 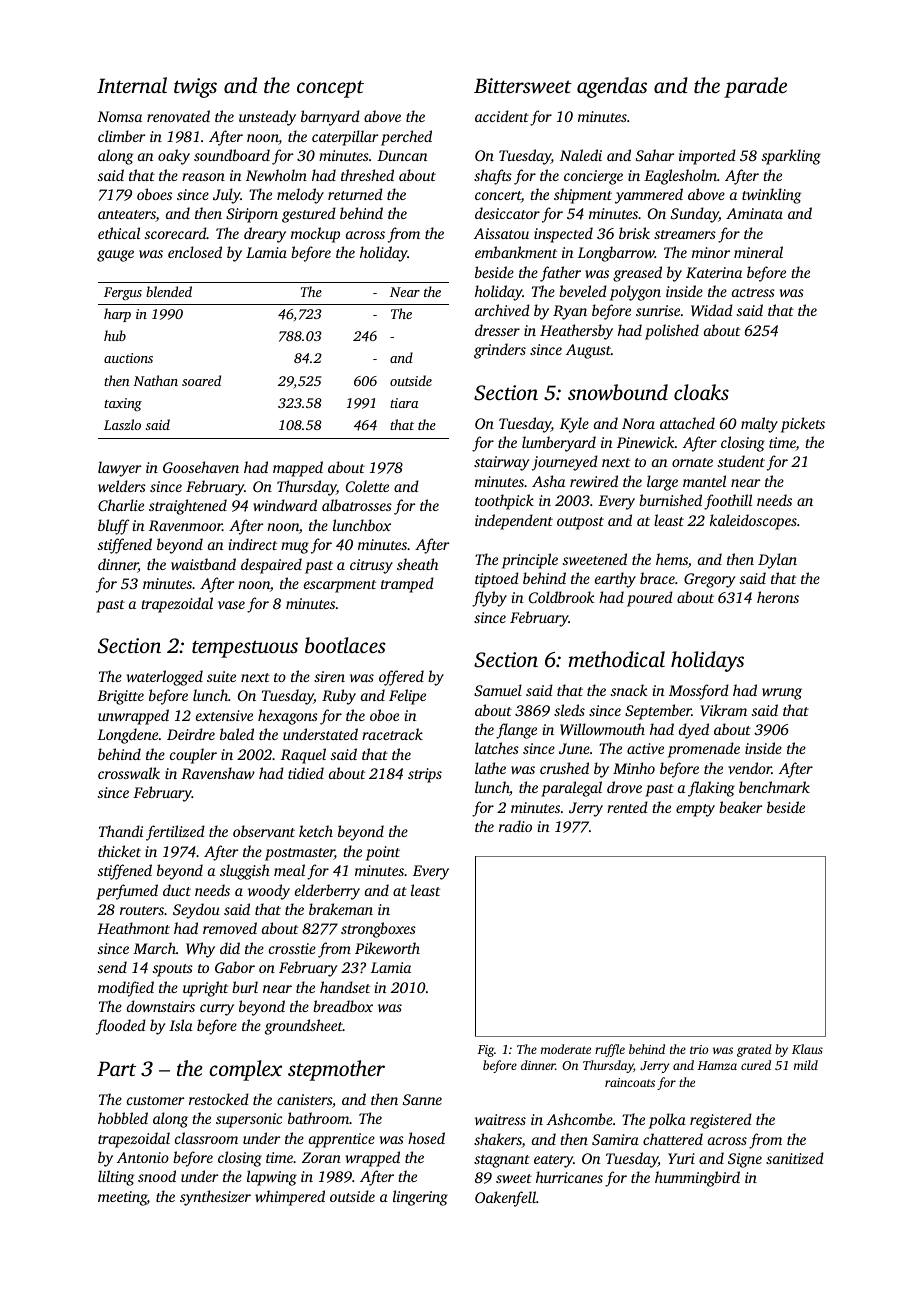 What do you see at coordinates (612, 87) in the document?
I see `agendas` at bounding box center [612, 87].
